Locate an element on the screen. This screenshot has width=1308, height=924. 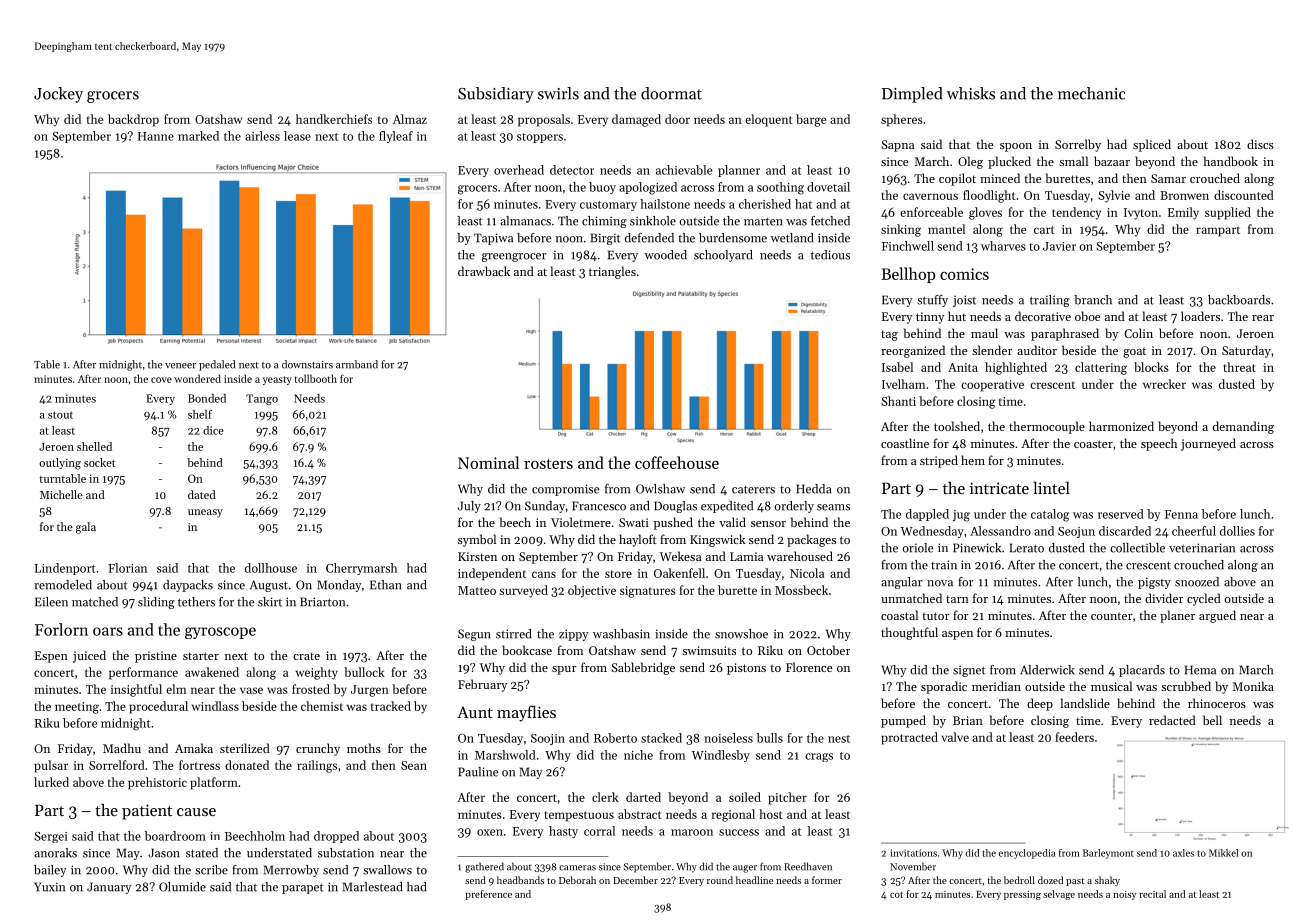
gathered is located at coordinates (484, 867).
